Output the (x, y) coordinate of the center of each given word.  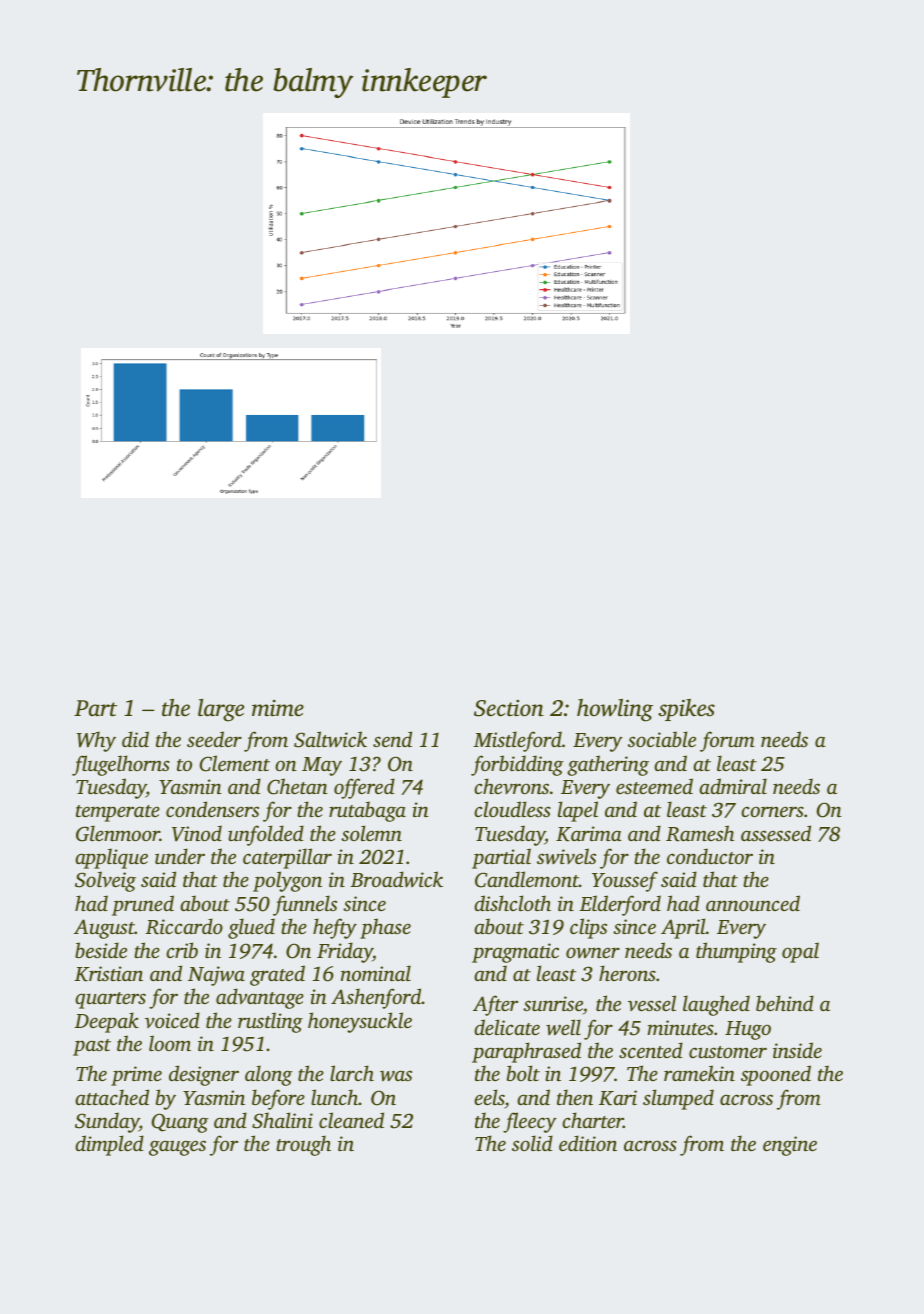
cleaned (351, 1120)
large (221, 710)
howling (615, 710)
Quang (180, 1123)
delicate (507, 1027)
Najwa (216, 976)
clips (588, 928)
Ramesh (700, 833)
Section (509, 708)
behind (785, 1003)
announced (753, 903)
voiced (172, 1020)
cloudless (512, 809)
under (180, 856)
